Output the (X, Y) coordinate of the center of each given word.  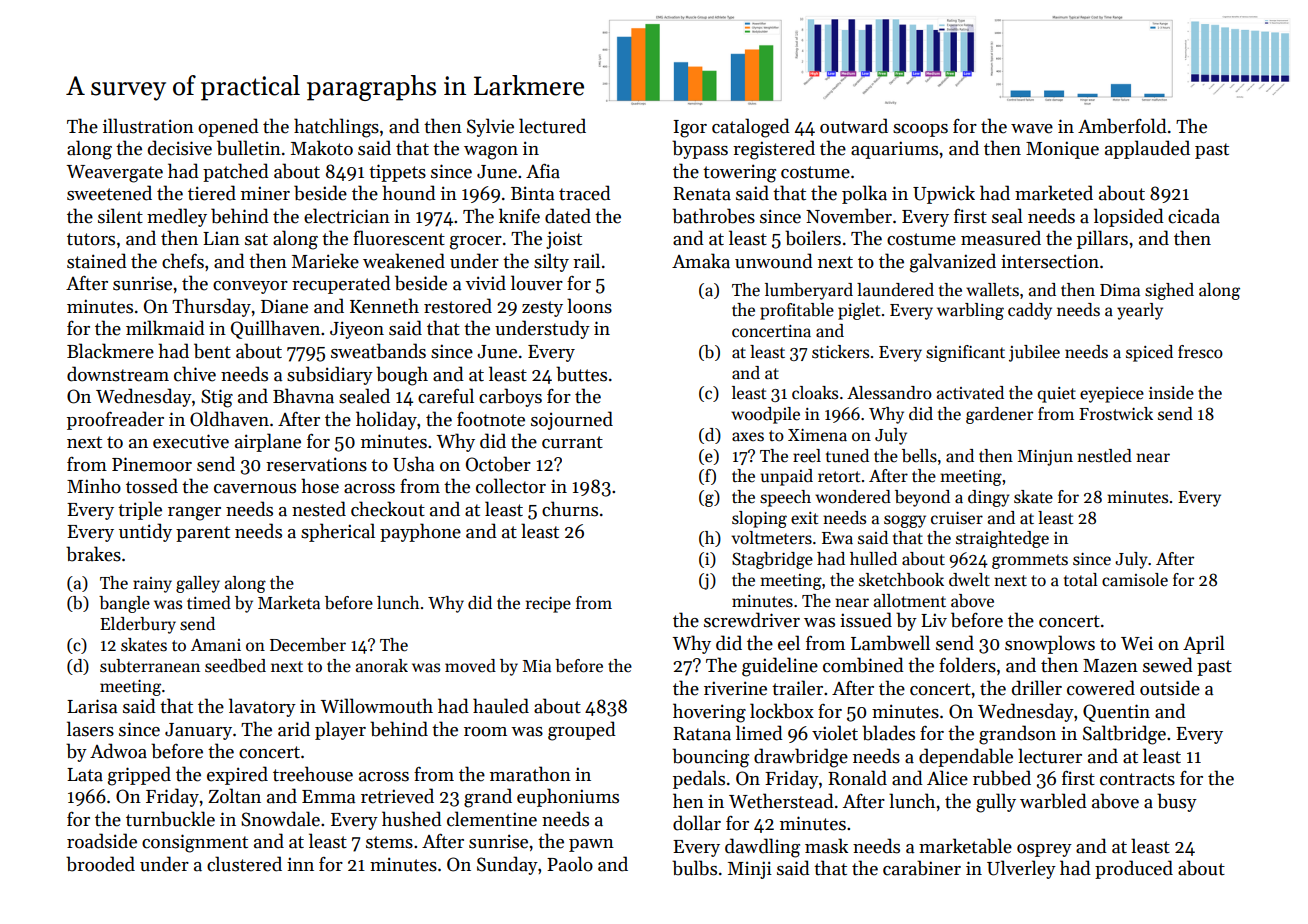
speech (785, 498)
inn (300, 864)
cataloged (751, 128)
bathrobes (713, 216)
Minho (94, 486)
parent (203, 534)
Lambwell (890, 643)
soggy (905, 521)
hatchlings (336, 128)
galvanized (953, 263)
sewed (1168, 665)
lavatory (262, 707)
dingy (989, 498)
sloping (759, 519)
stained (97, 261)
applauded (1147, 149)
